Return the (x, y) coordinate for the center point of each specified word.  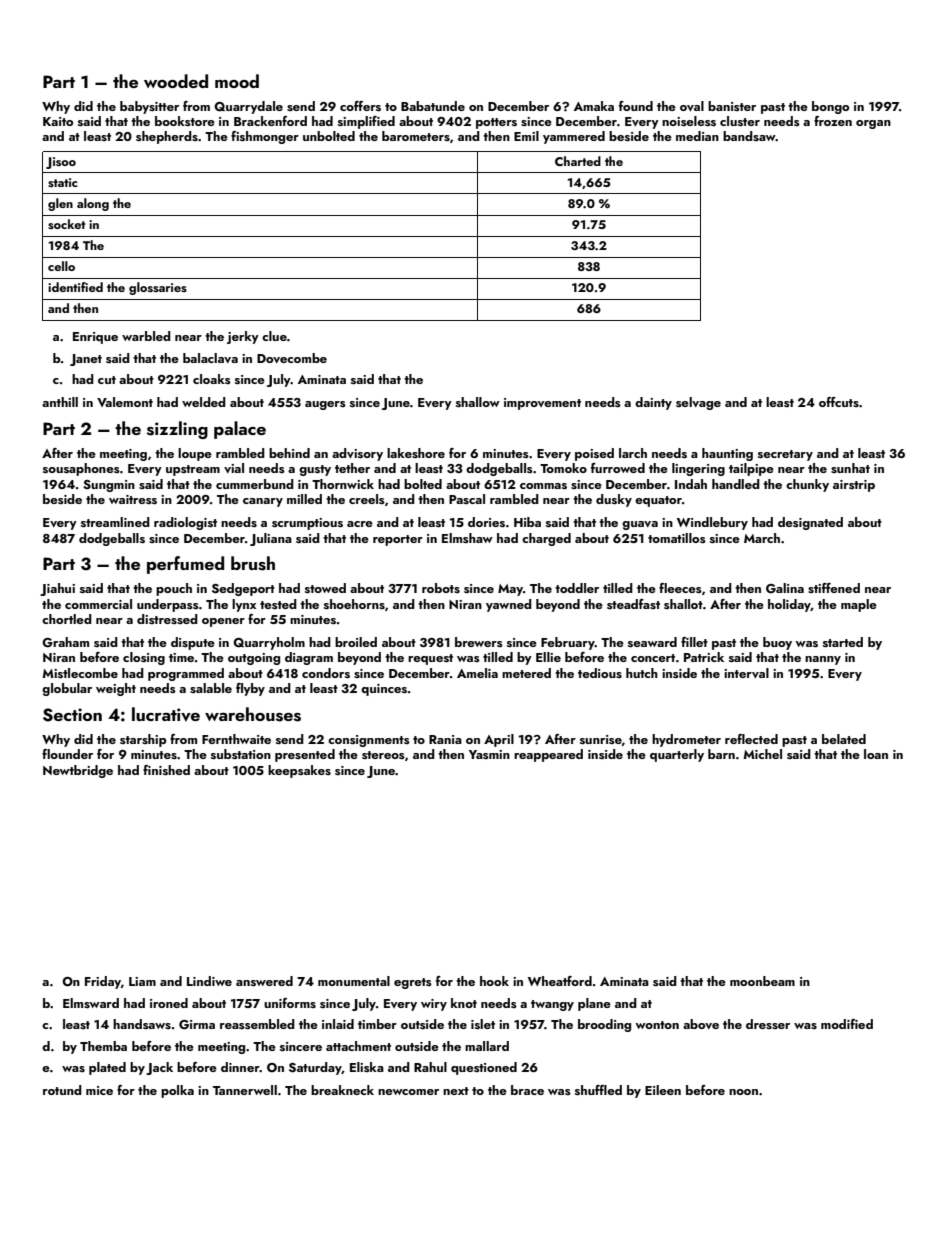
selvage (698, 403)
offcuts (839, 402)
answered (264, 981)
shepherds (167, 137)
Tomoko (563, 468)
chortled (67, 619)
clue (274, 336)
